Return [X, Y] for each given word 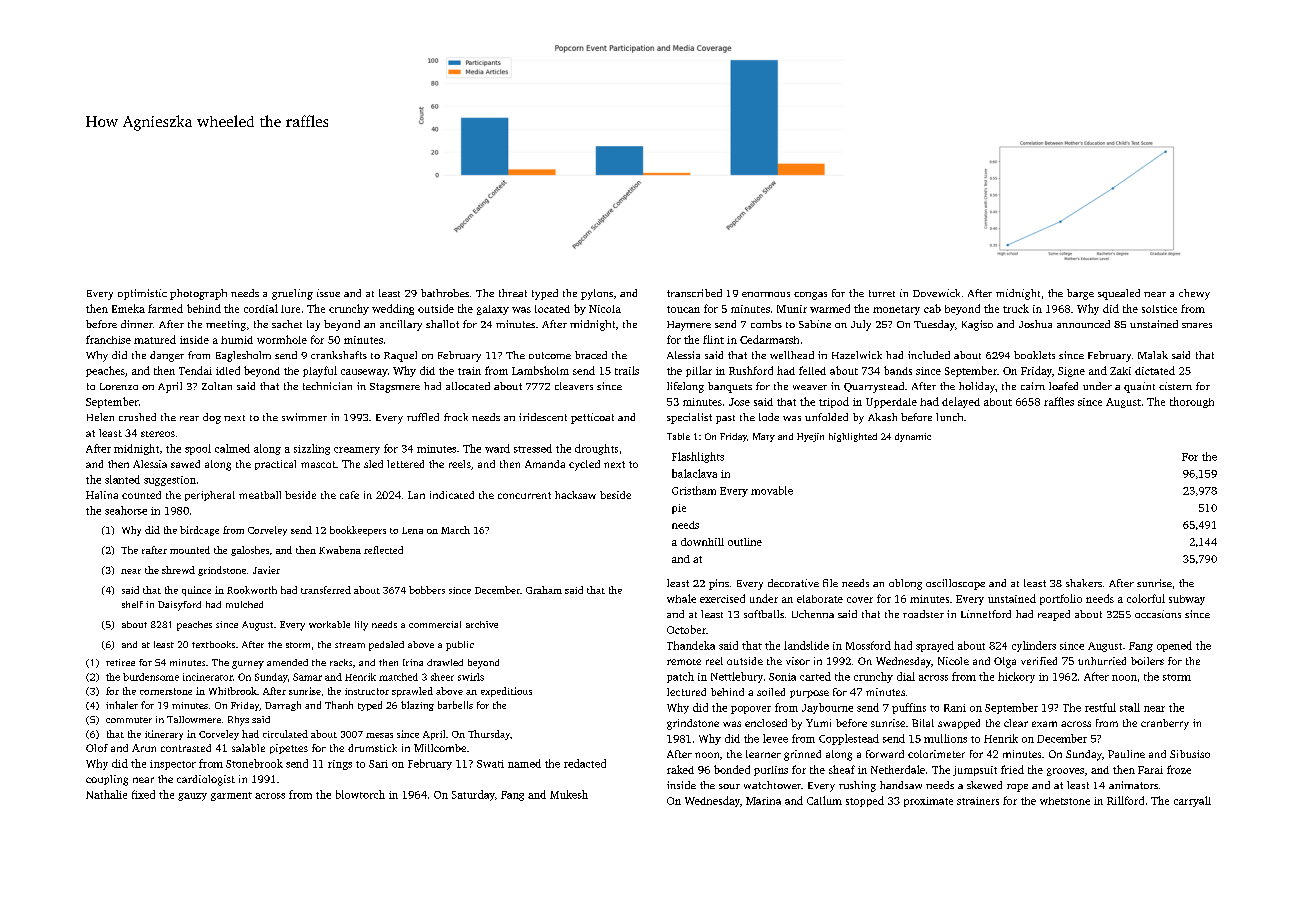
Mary [764, 437]
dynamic [913, 437]
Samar [307, 677]
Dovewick [936, 293]
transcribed [694, 293]
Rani [955, 708]
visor [798, 661]
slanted [122, 479]
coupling [107, 780]
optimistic [142, 294]
